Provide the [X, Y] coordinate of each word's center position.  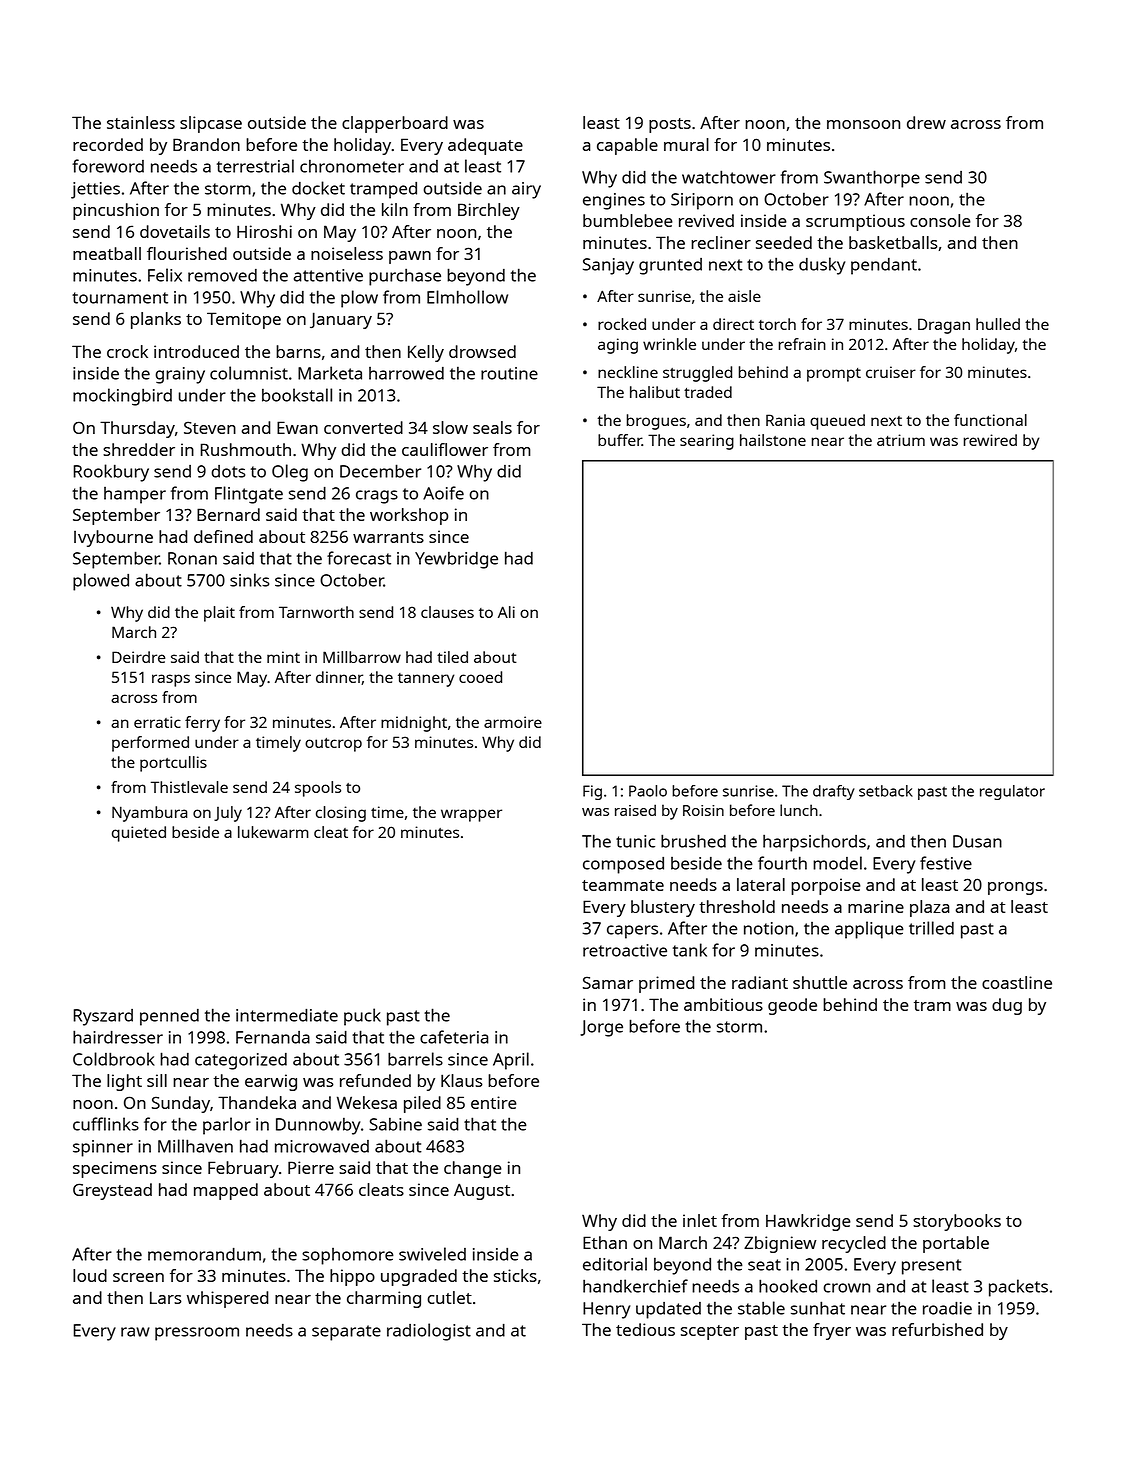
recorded [108, 144]
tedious [645, 1329]
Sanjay [608, 266]
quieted [139, 834]
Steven [210, 427]
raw [135, 1332]
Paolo [648, 791]
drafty [834, 792]
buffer [620, 440]
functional [990, 420]
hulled [998, 324]
